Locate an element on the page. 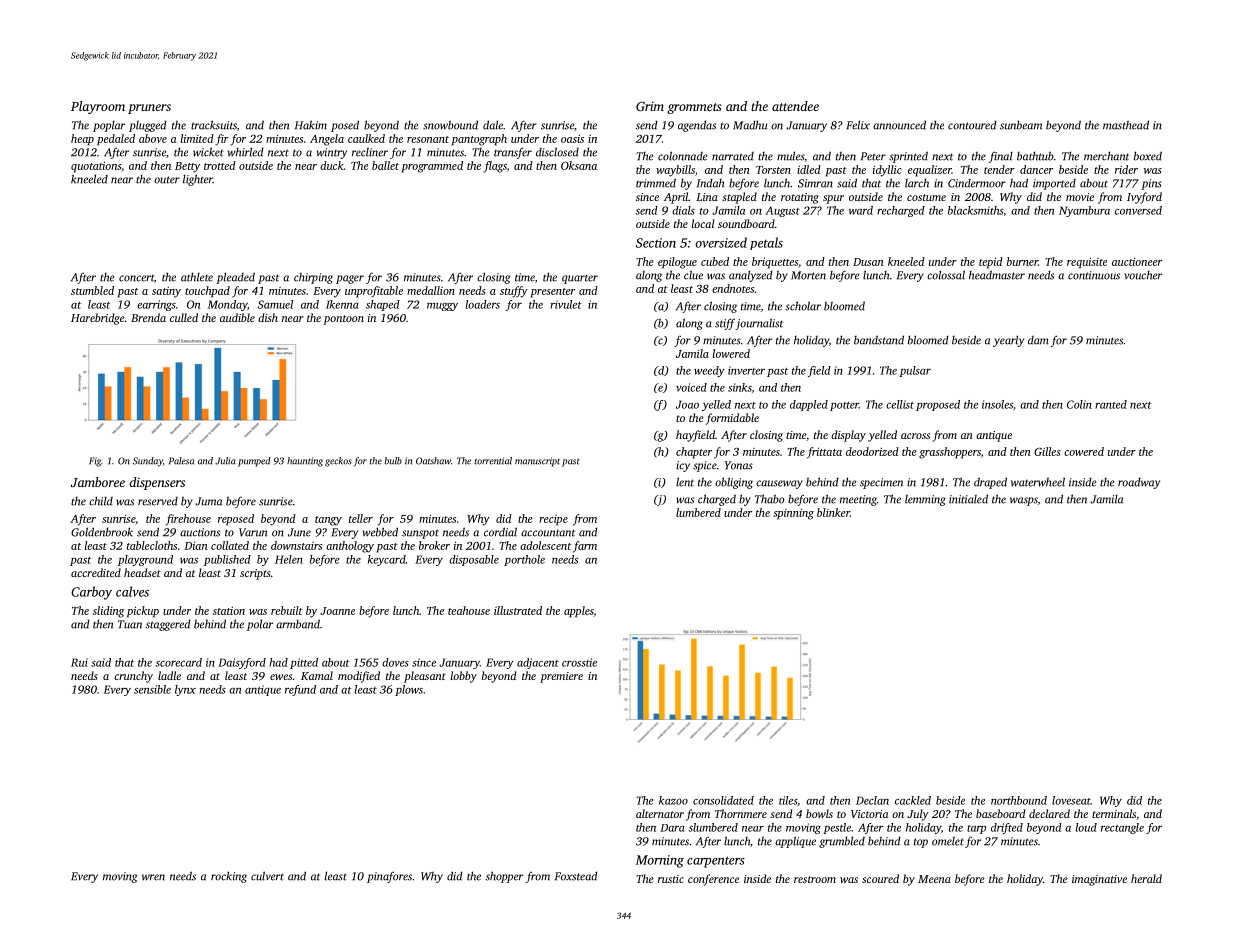 The height and width of the image is (952, 1233). Gilles is located at coordinates (1047, 451).
